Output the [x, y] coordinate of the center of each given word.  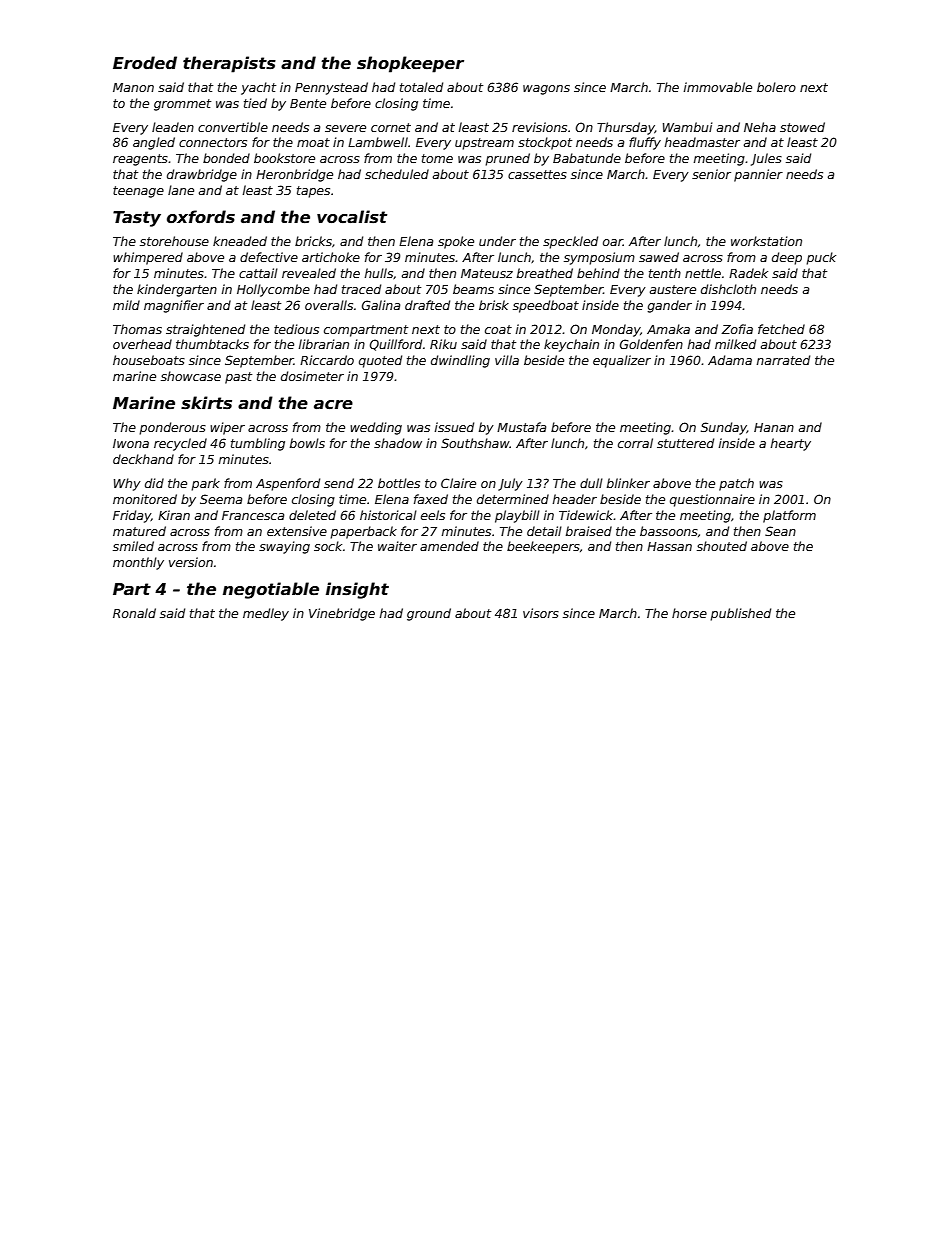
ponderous [172, 428]
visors [541, 613]
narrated [783, 360]
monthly [138, 563]
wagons [546, 90]
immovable [718, 87]
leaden [173, 127]
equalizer [622, 361]
